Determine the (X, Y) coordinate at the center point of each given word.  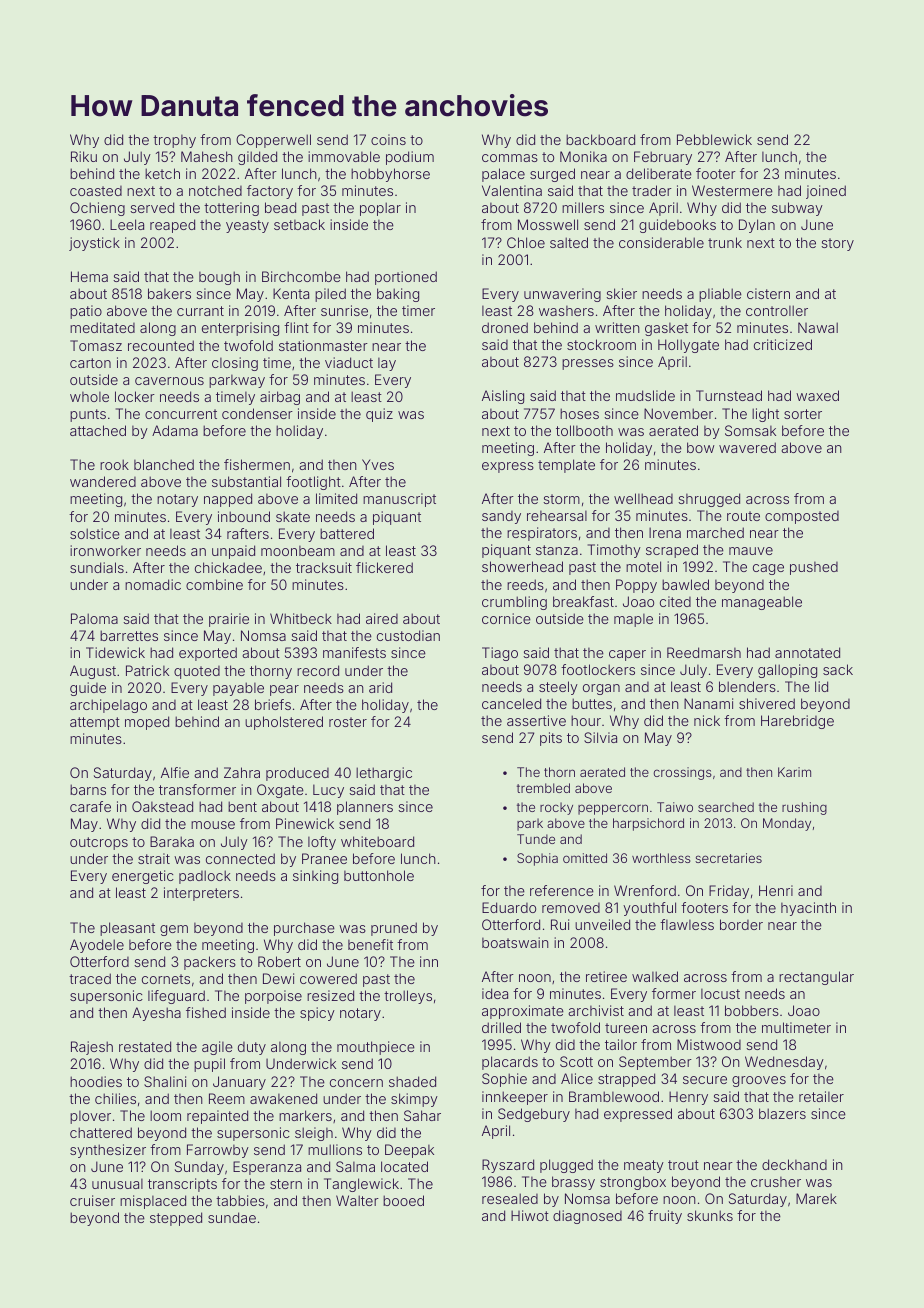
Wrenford (645, 890)
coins (388, 139)
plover (90, 1117)
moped (147, 723)
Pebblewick (714, 139)
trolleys (408, 997)
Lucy (328, 791)
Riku (84, 156)
